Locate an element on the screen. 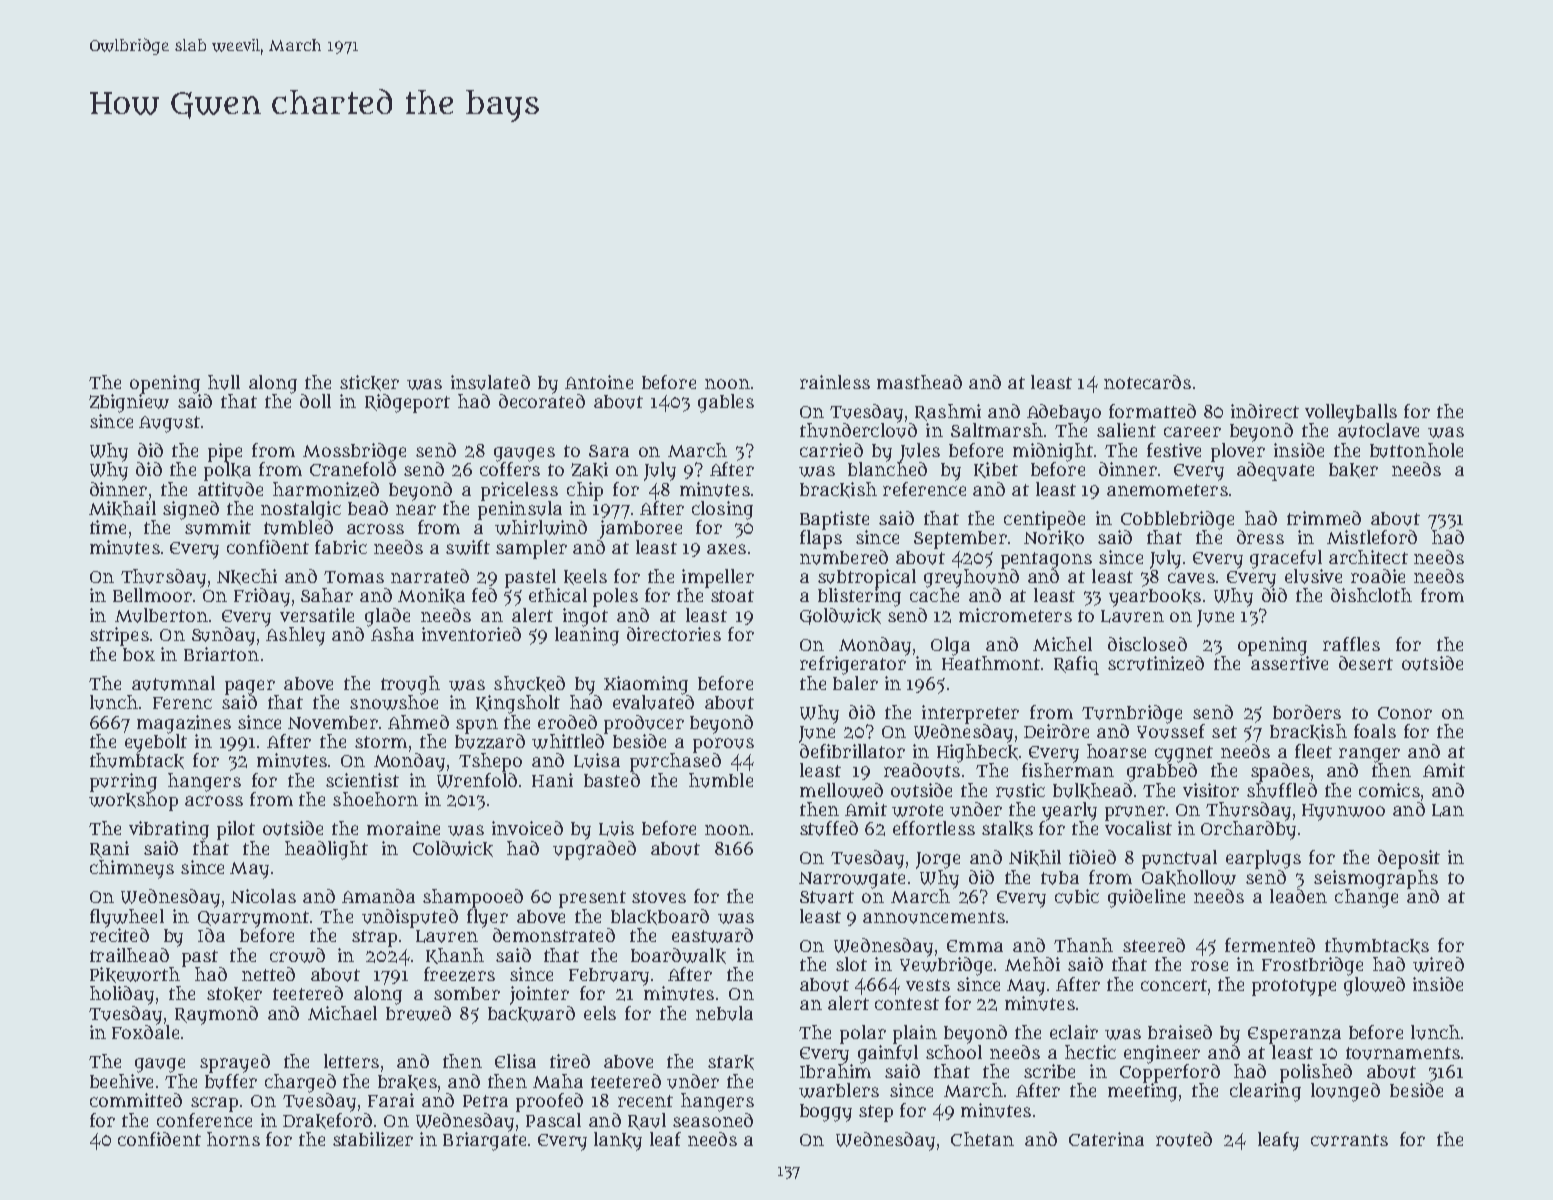  mellowed is located at coordinates (841, 790).
